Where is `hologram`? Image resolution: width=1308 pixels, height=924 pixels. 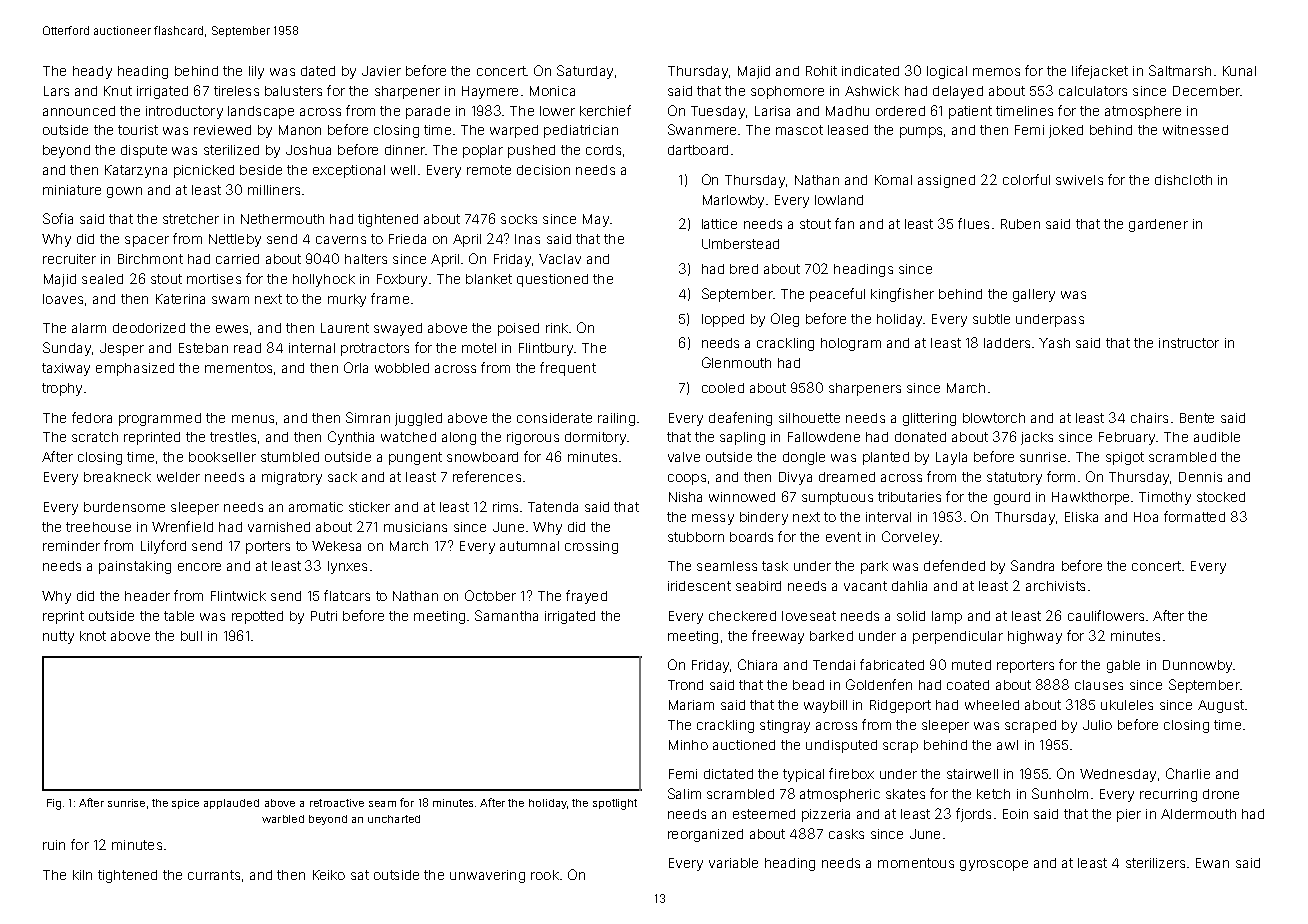
hologram is located at coordinates (851, 344).
